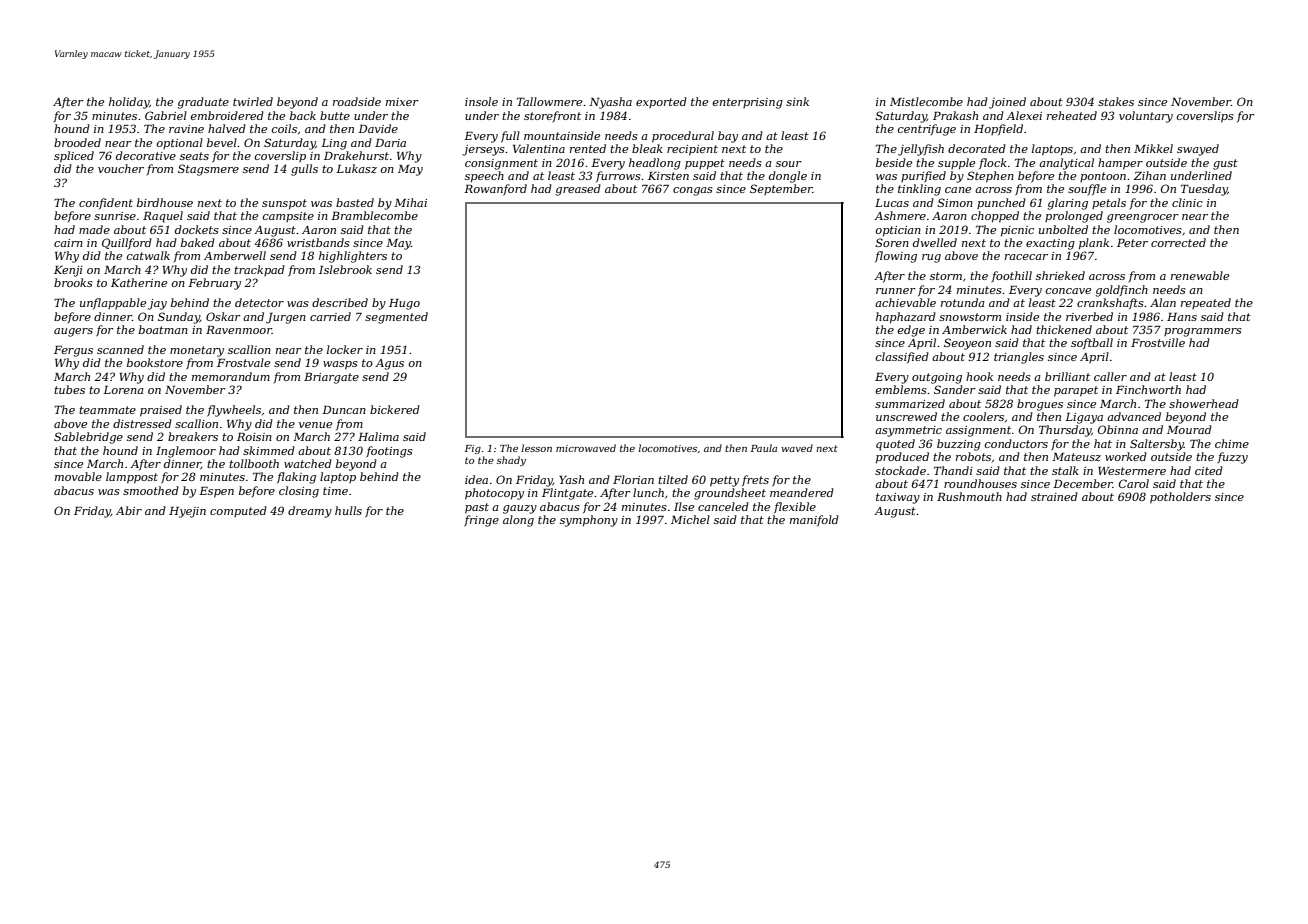 This image has width=1308, height=924. I want to click on summarized, so click(910, 403).
